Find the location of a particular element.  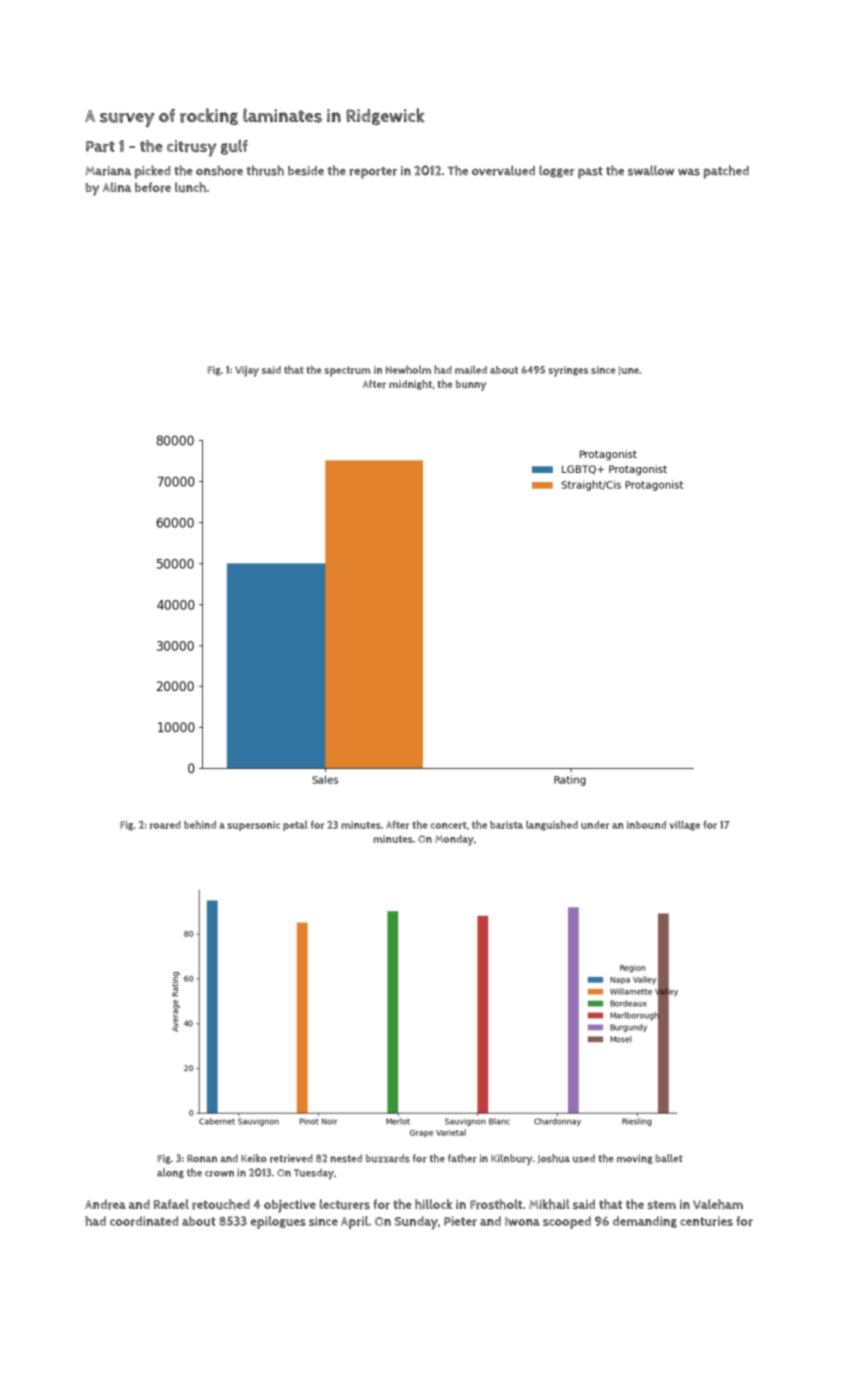

village is located at coordinates (684, 825).
